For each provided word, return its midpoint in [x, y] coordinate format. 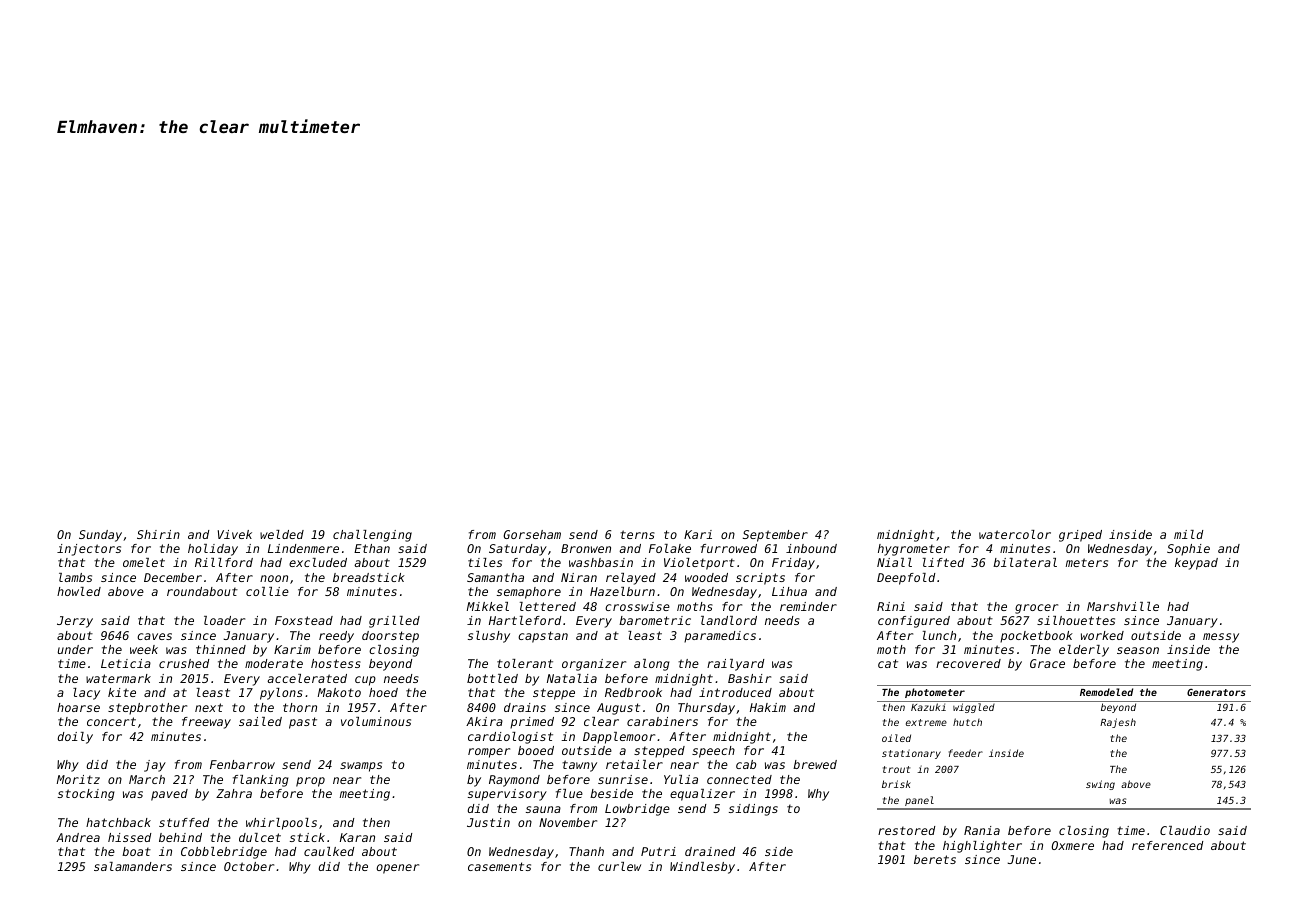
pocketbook [1036, 637]
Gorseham [532, 534]
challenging [372, 536]
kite [122, 692]
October [249, 866]
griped [1080, 536]
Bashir [749, 678]
